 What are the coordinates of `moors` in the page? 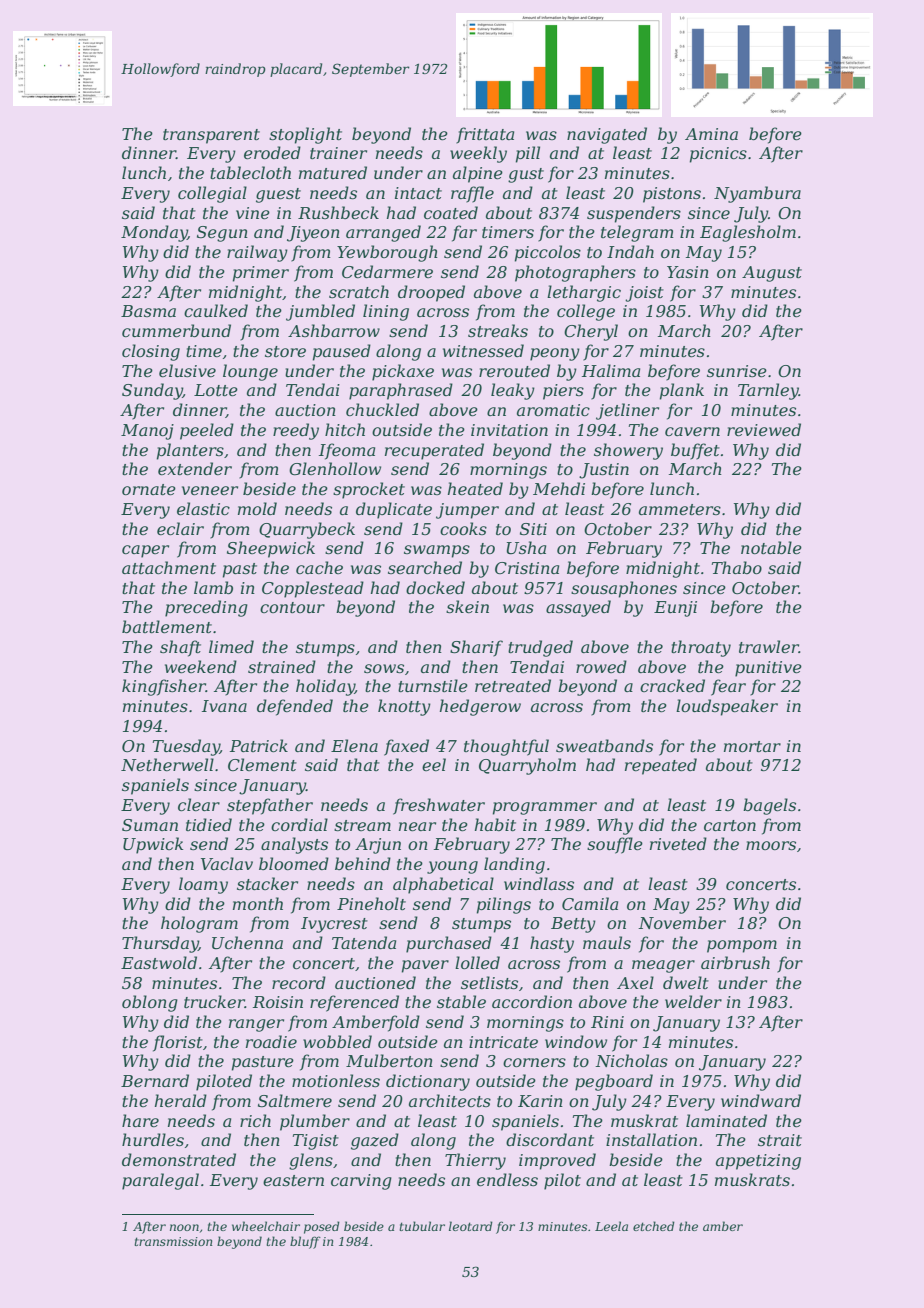 It's located at (771, 845).
